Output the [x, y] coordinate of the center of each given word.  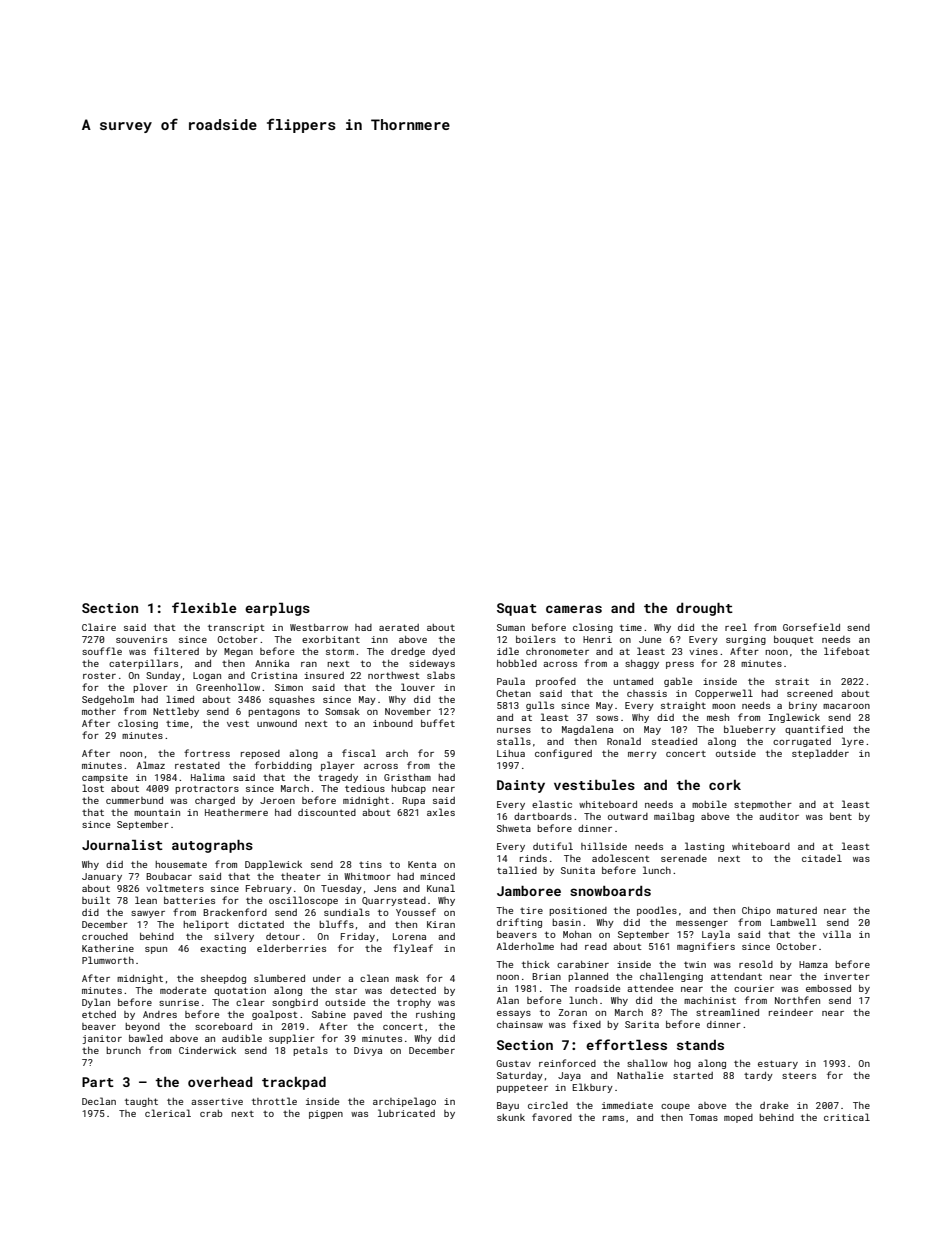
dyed [443, 652]
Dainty [521, 786]
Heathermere [236, 812]
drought [704, 609]
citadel [822, 858]
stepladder [820, 754]
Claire [99, 627]
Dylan [96, 1003]
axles [441, 812]
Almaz [151, 765]
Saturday [520, 1076]
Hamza [813, 964]
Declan [99, 1101]
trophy [414, 1003]
